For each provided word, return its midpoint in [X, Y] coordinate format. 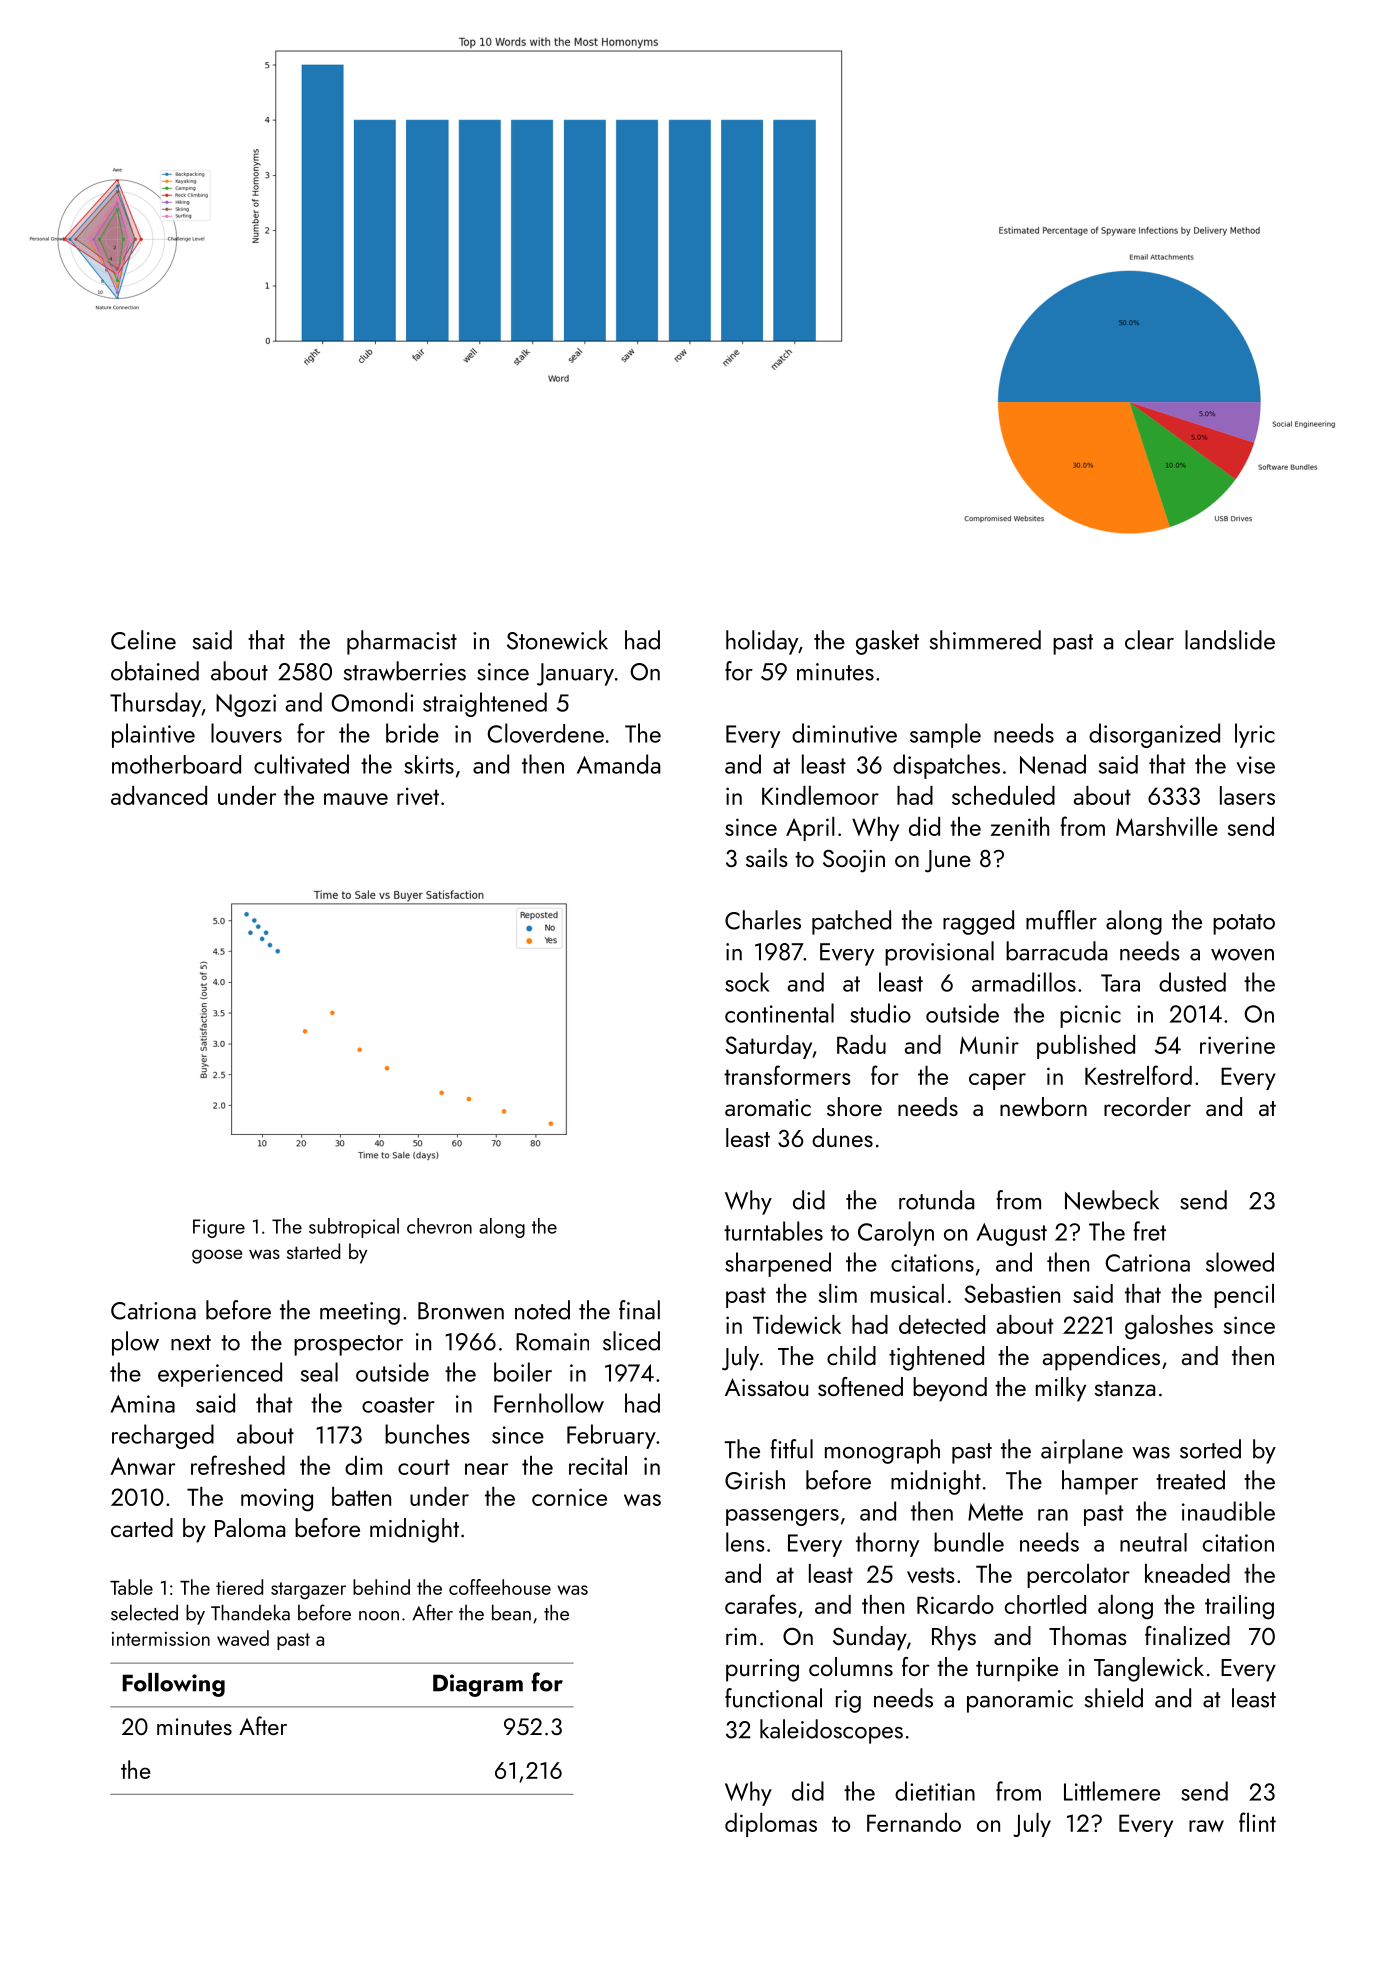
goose [217, 1256]
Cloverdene [546, 733]
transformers [787, 1075]
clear [1149, 640]
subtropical [354, 1228]
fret [1149, 1231]
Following [173, 1685]
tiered [239, 1587]
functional [773, 1698]
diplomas [771, 1825]
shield [1114, 1698]
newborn [1043, 1107]
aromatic [768, 1107]
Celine [143, 640]
